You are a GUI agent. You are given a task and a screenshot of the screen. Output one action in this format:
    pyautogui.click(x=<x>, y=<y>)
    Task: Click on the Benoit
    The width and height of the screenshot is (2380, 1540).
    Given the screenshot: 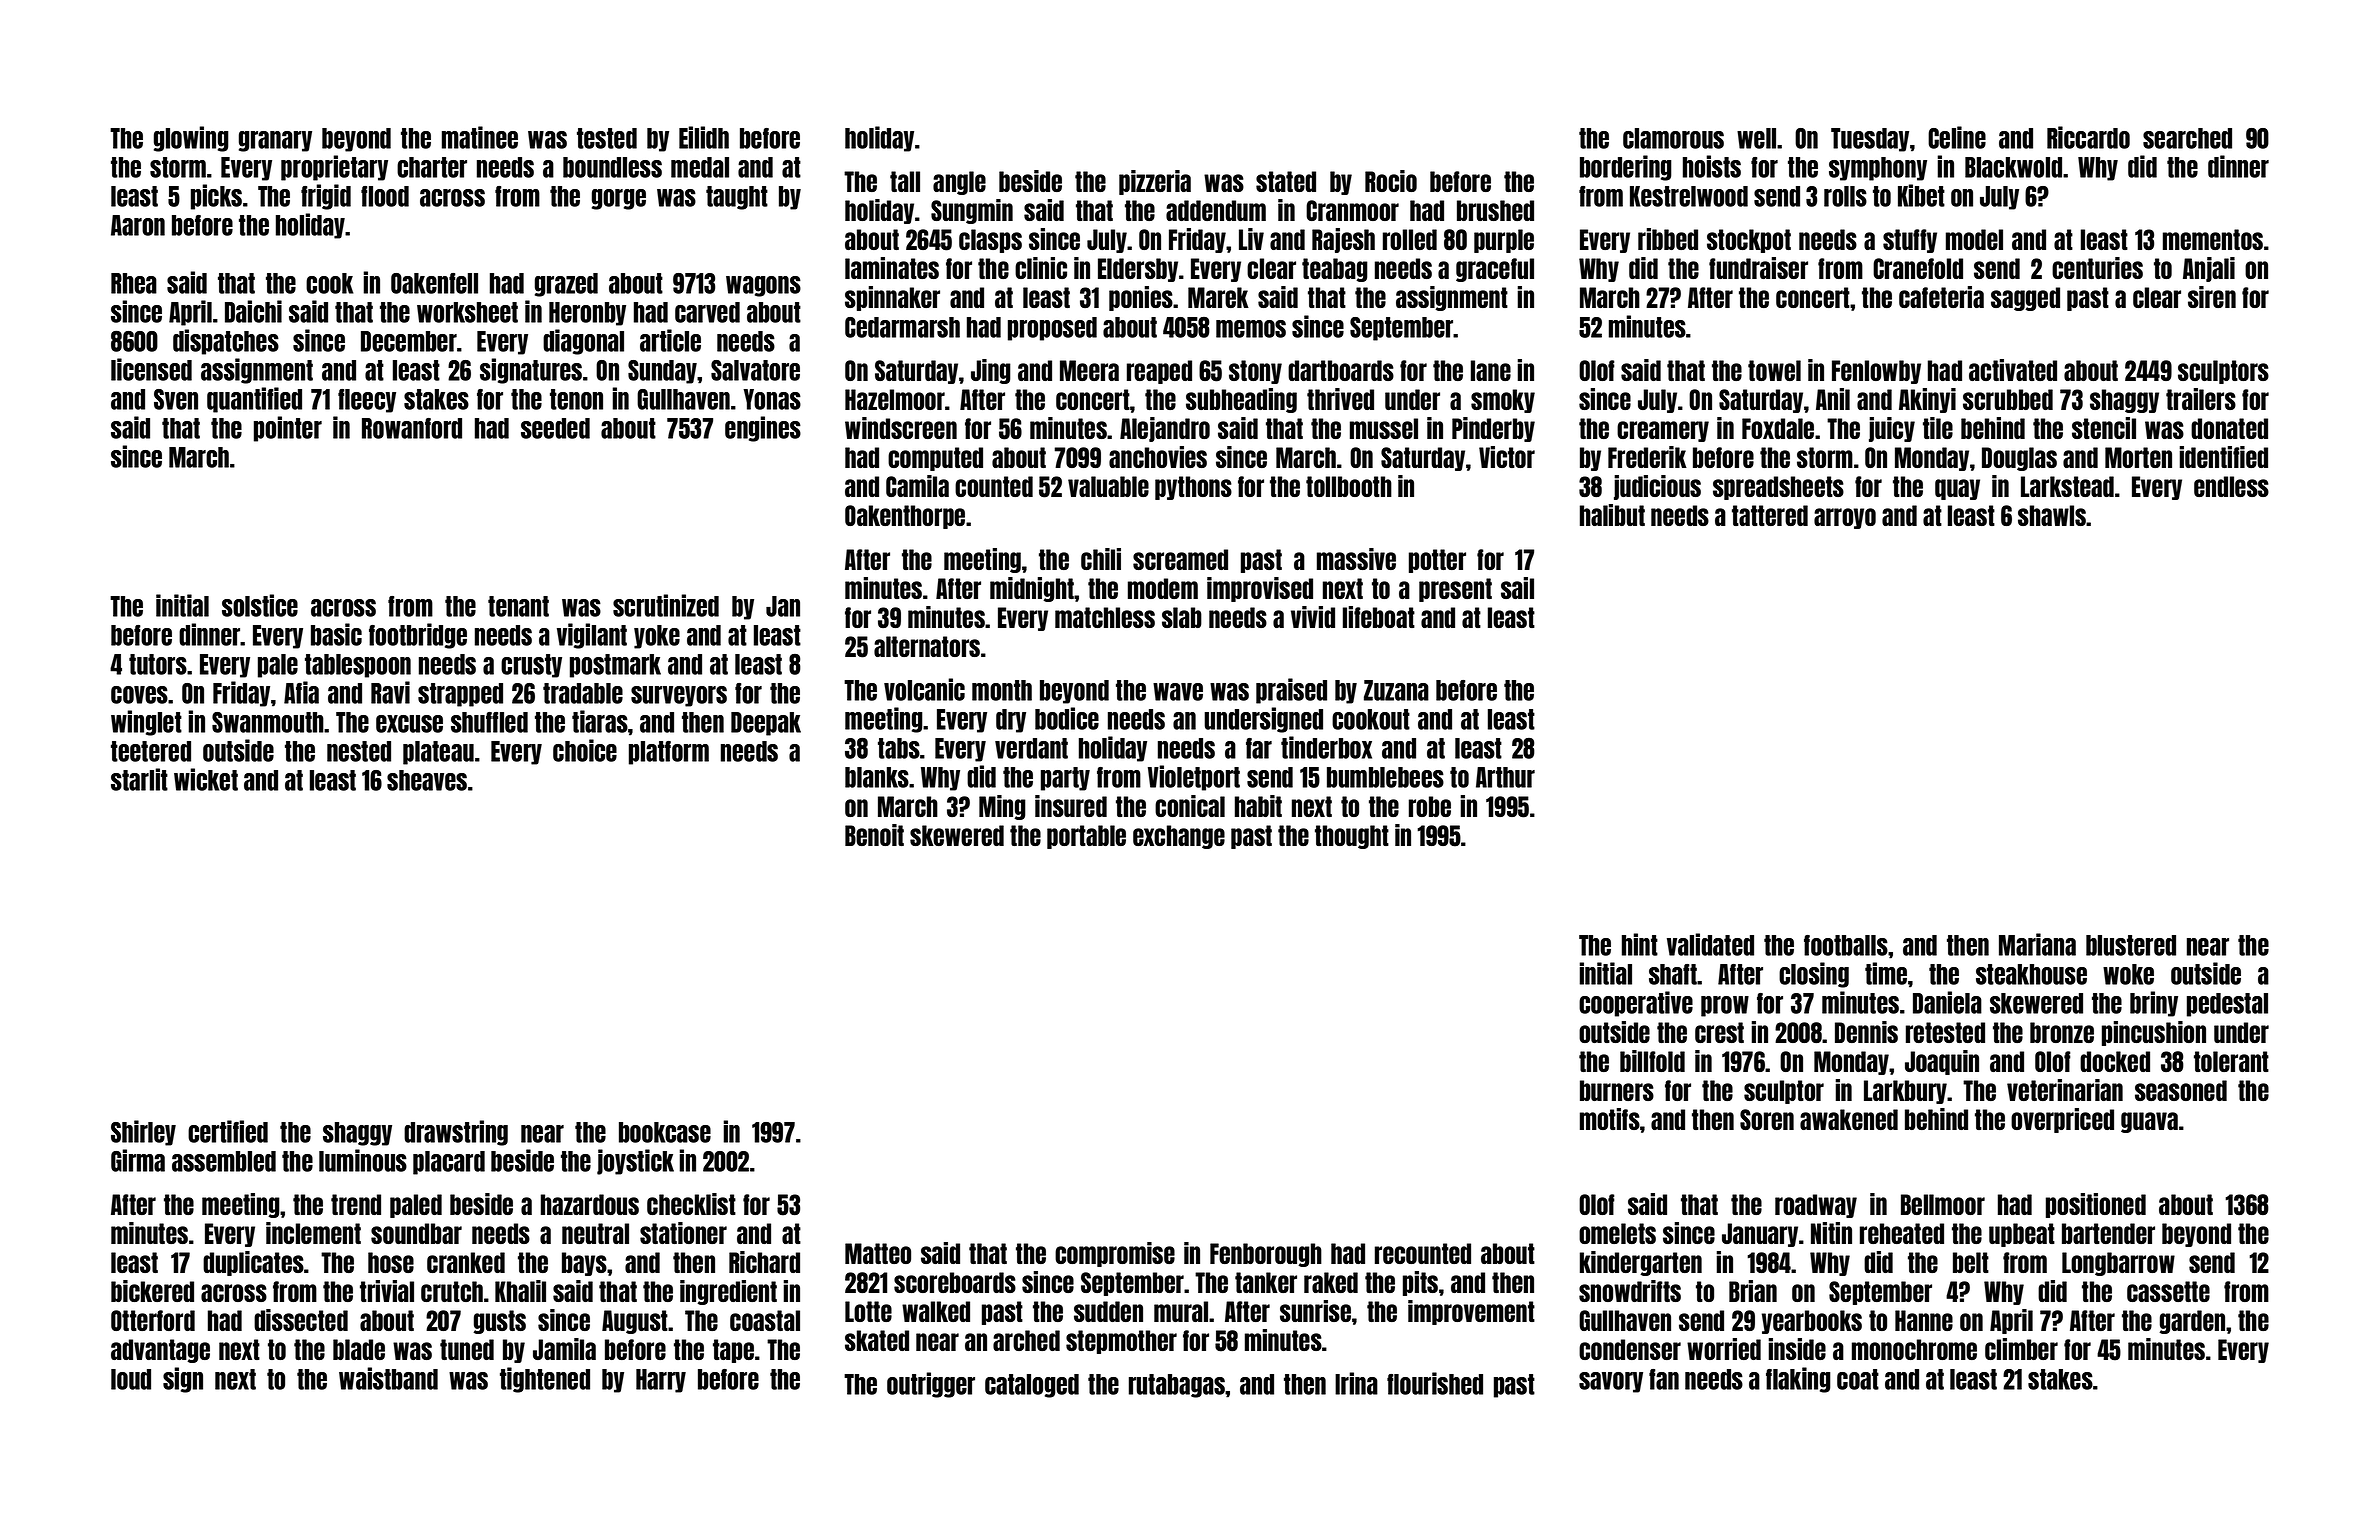 What is the action you would take?
    pyautogui.click(x=874, y=835)
